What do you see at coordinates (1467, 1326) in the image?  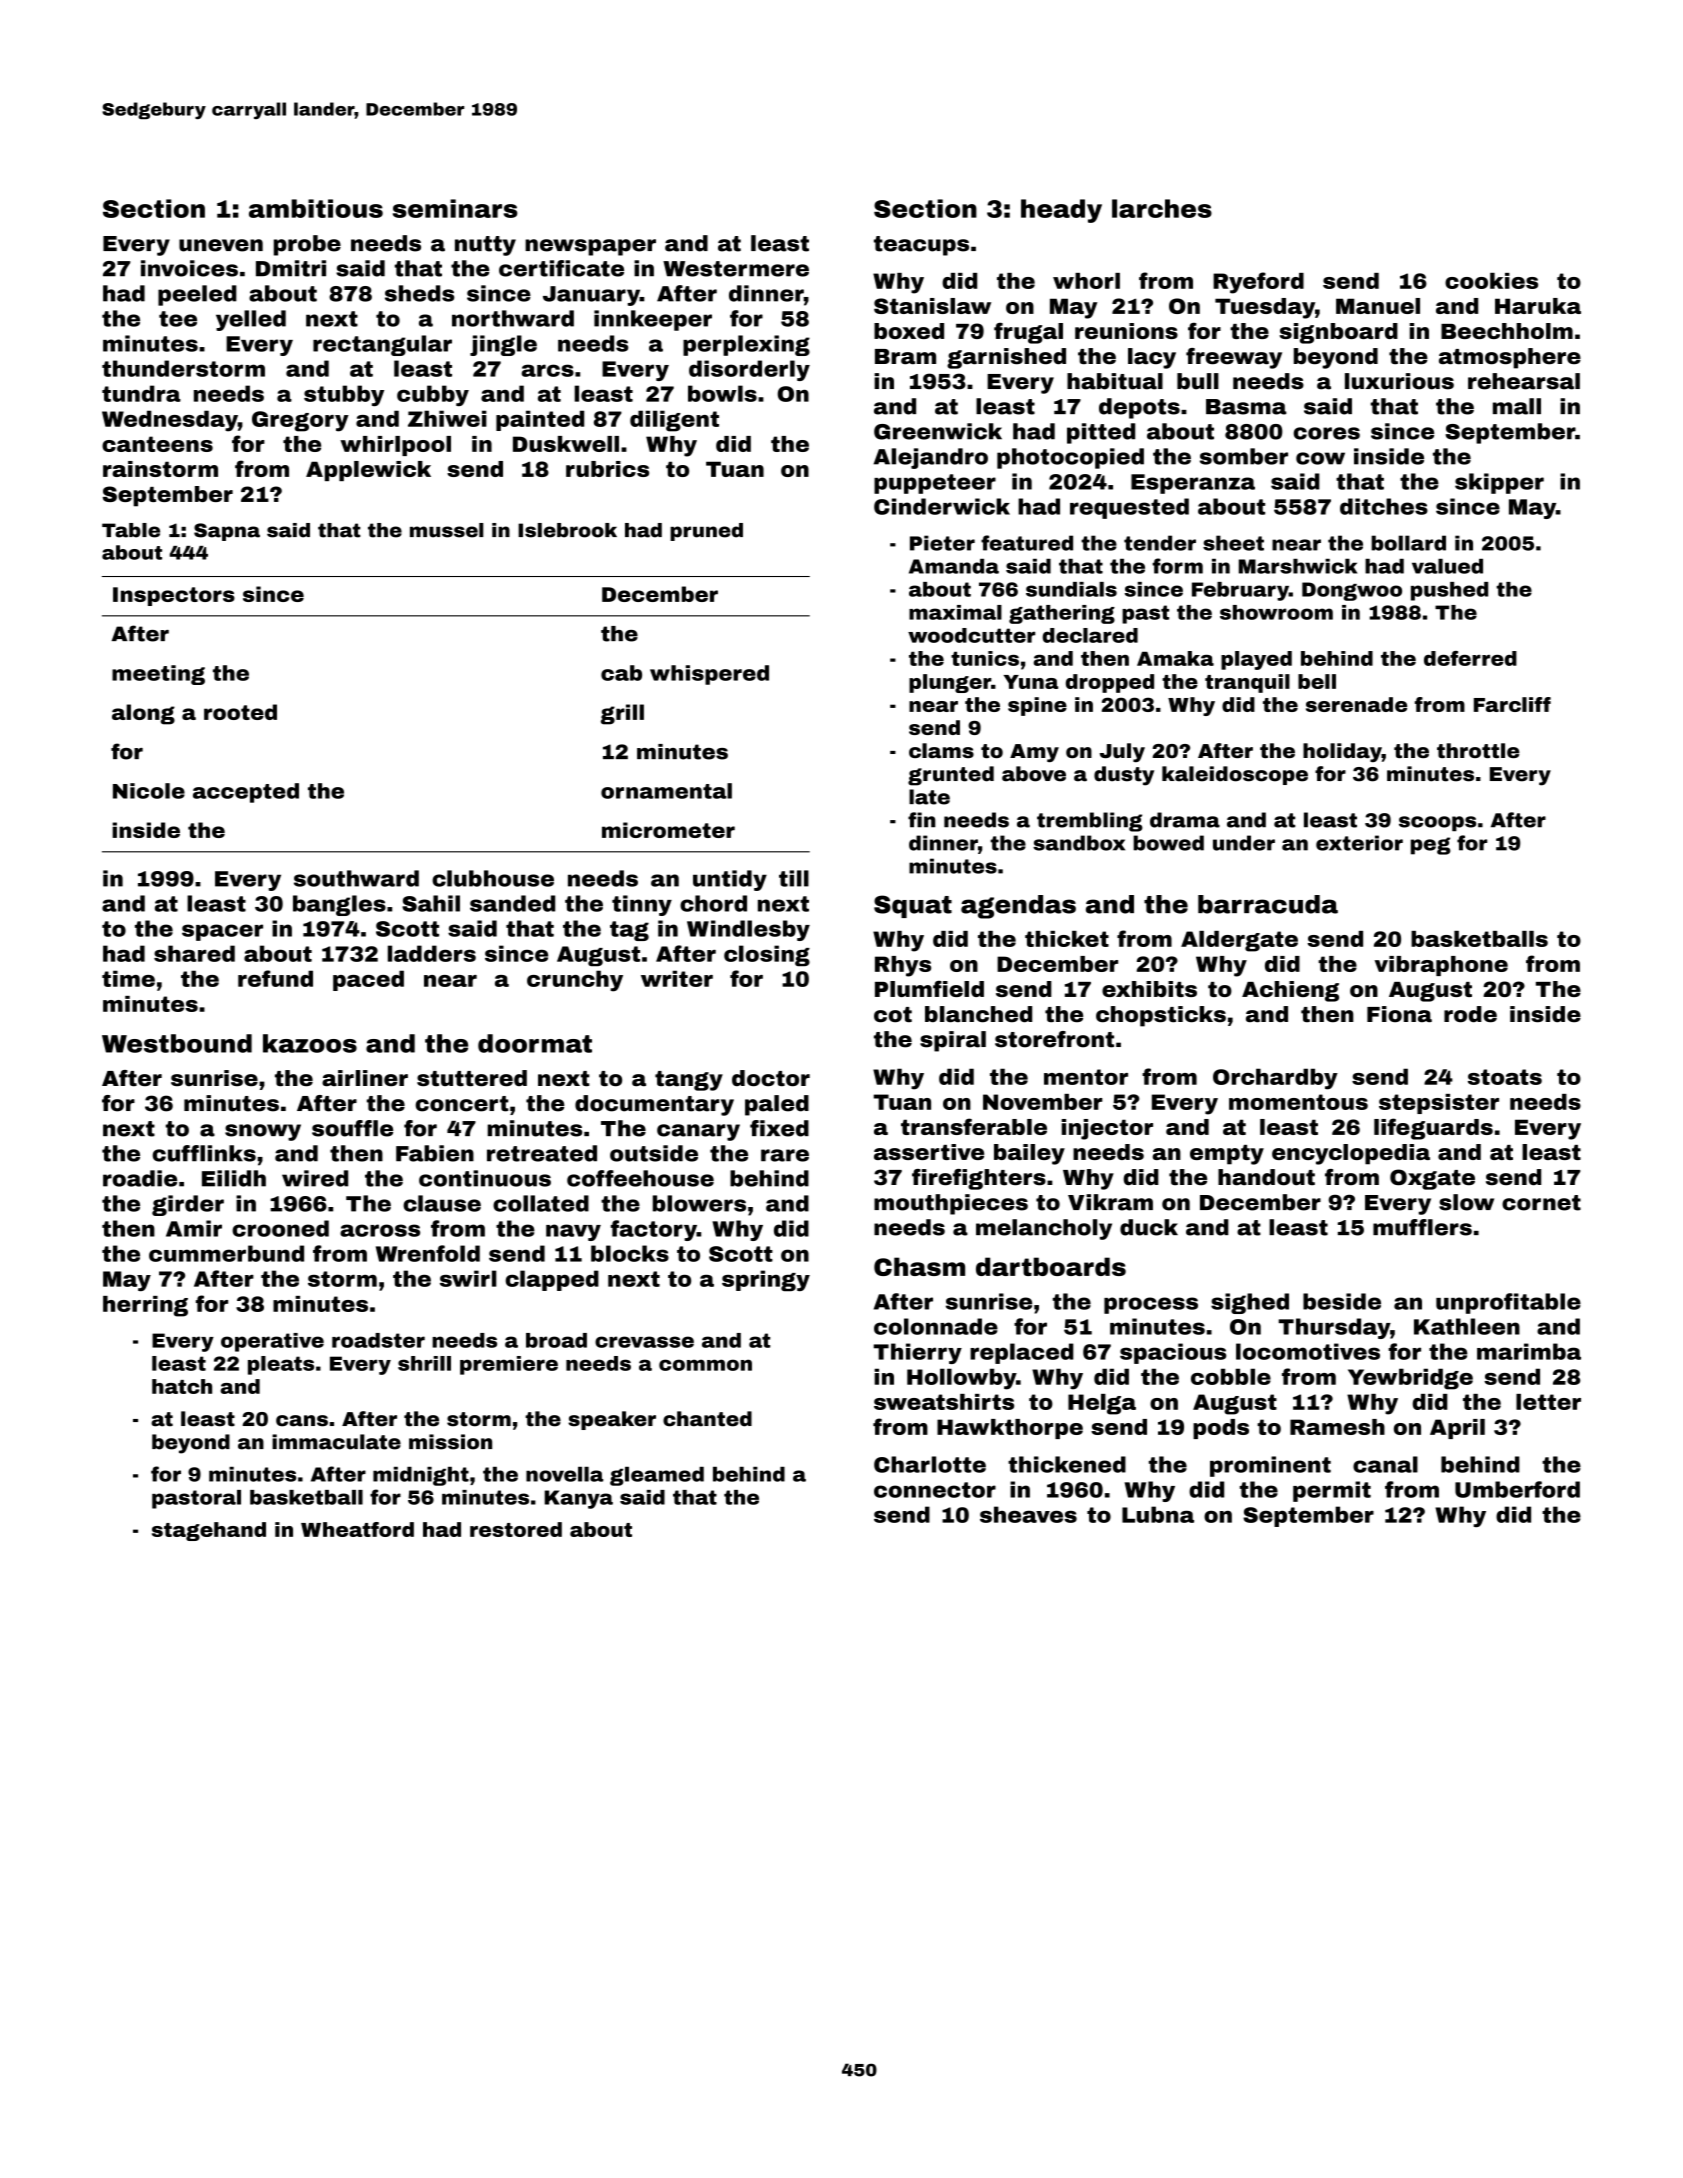 I see `Kathleen` at bounding box center [1467, 1326].
